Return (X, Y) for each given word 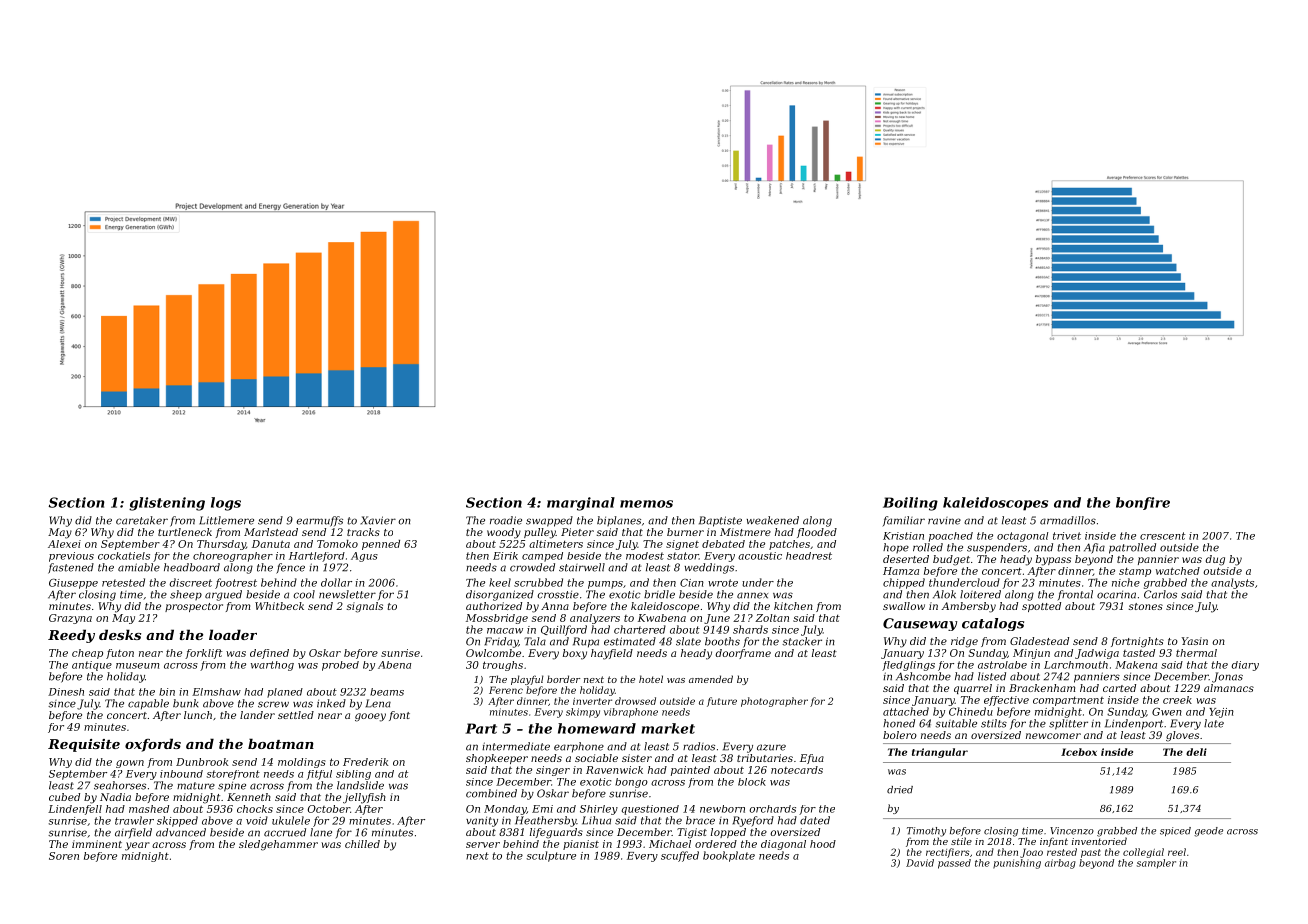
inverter (592, 701)
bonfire (1143, 503)
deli (1196, 752)
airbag (1060, 864)
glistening (167, 504)
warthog (272, 666)
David (920, 863)
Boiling (910, 504)
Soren (64, 856)
